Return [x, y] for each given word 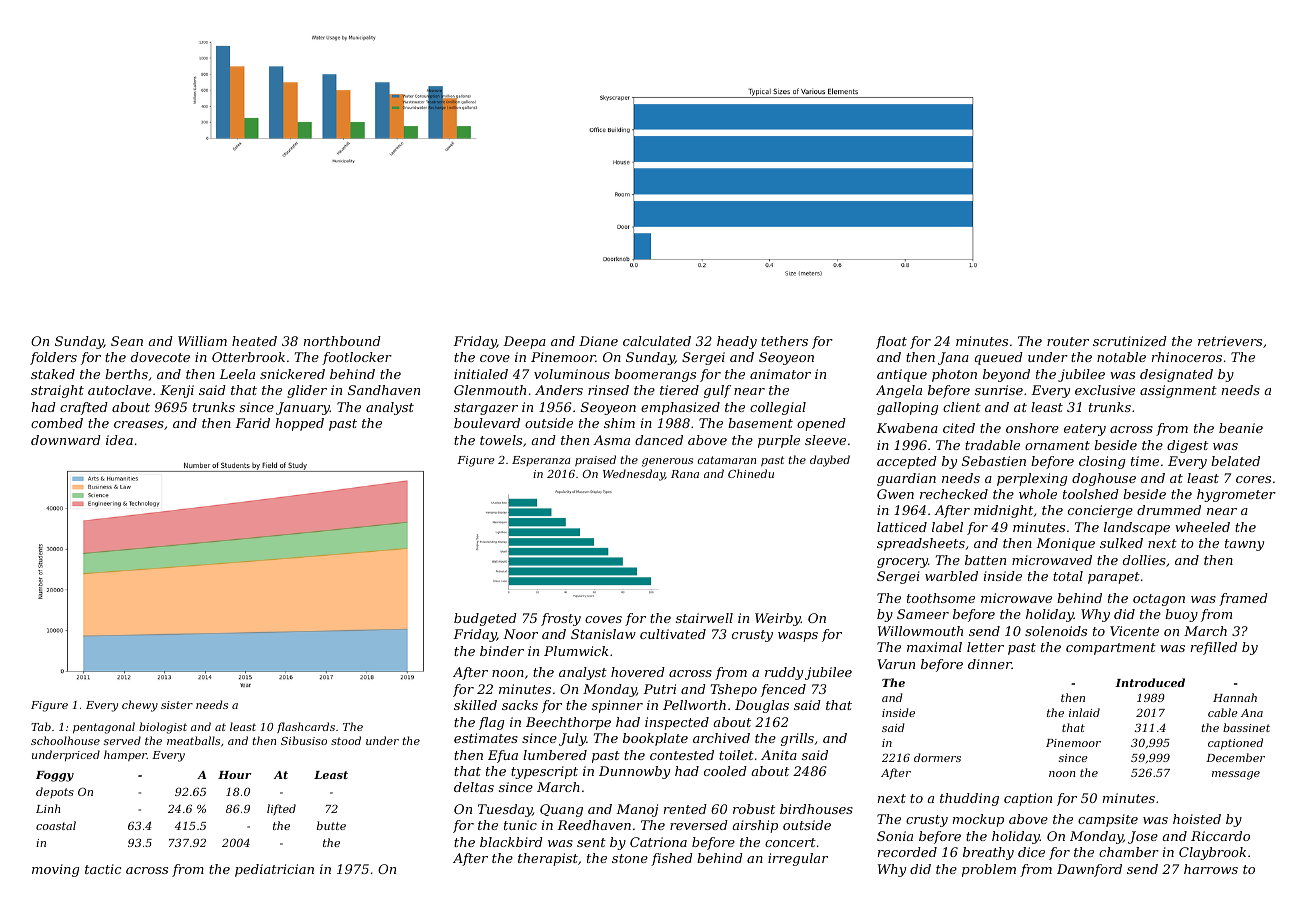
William [202, 341]
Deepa [524, 342]
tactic [103, 869]
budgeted [485, 619]
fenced [783, 690]
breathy [988, 853]
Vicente [1134, 631]
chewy [140, 706]
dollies [1144, 560]
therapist [548, 859]
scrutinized [1130, 341]
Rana [685, 474]
